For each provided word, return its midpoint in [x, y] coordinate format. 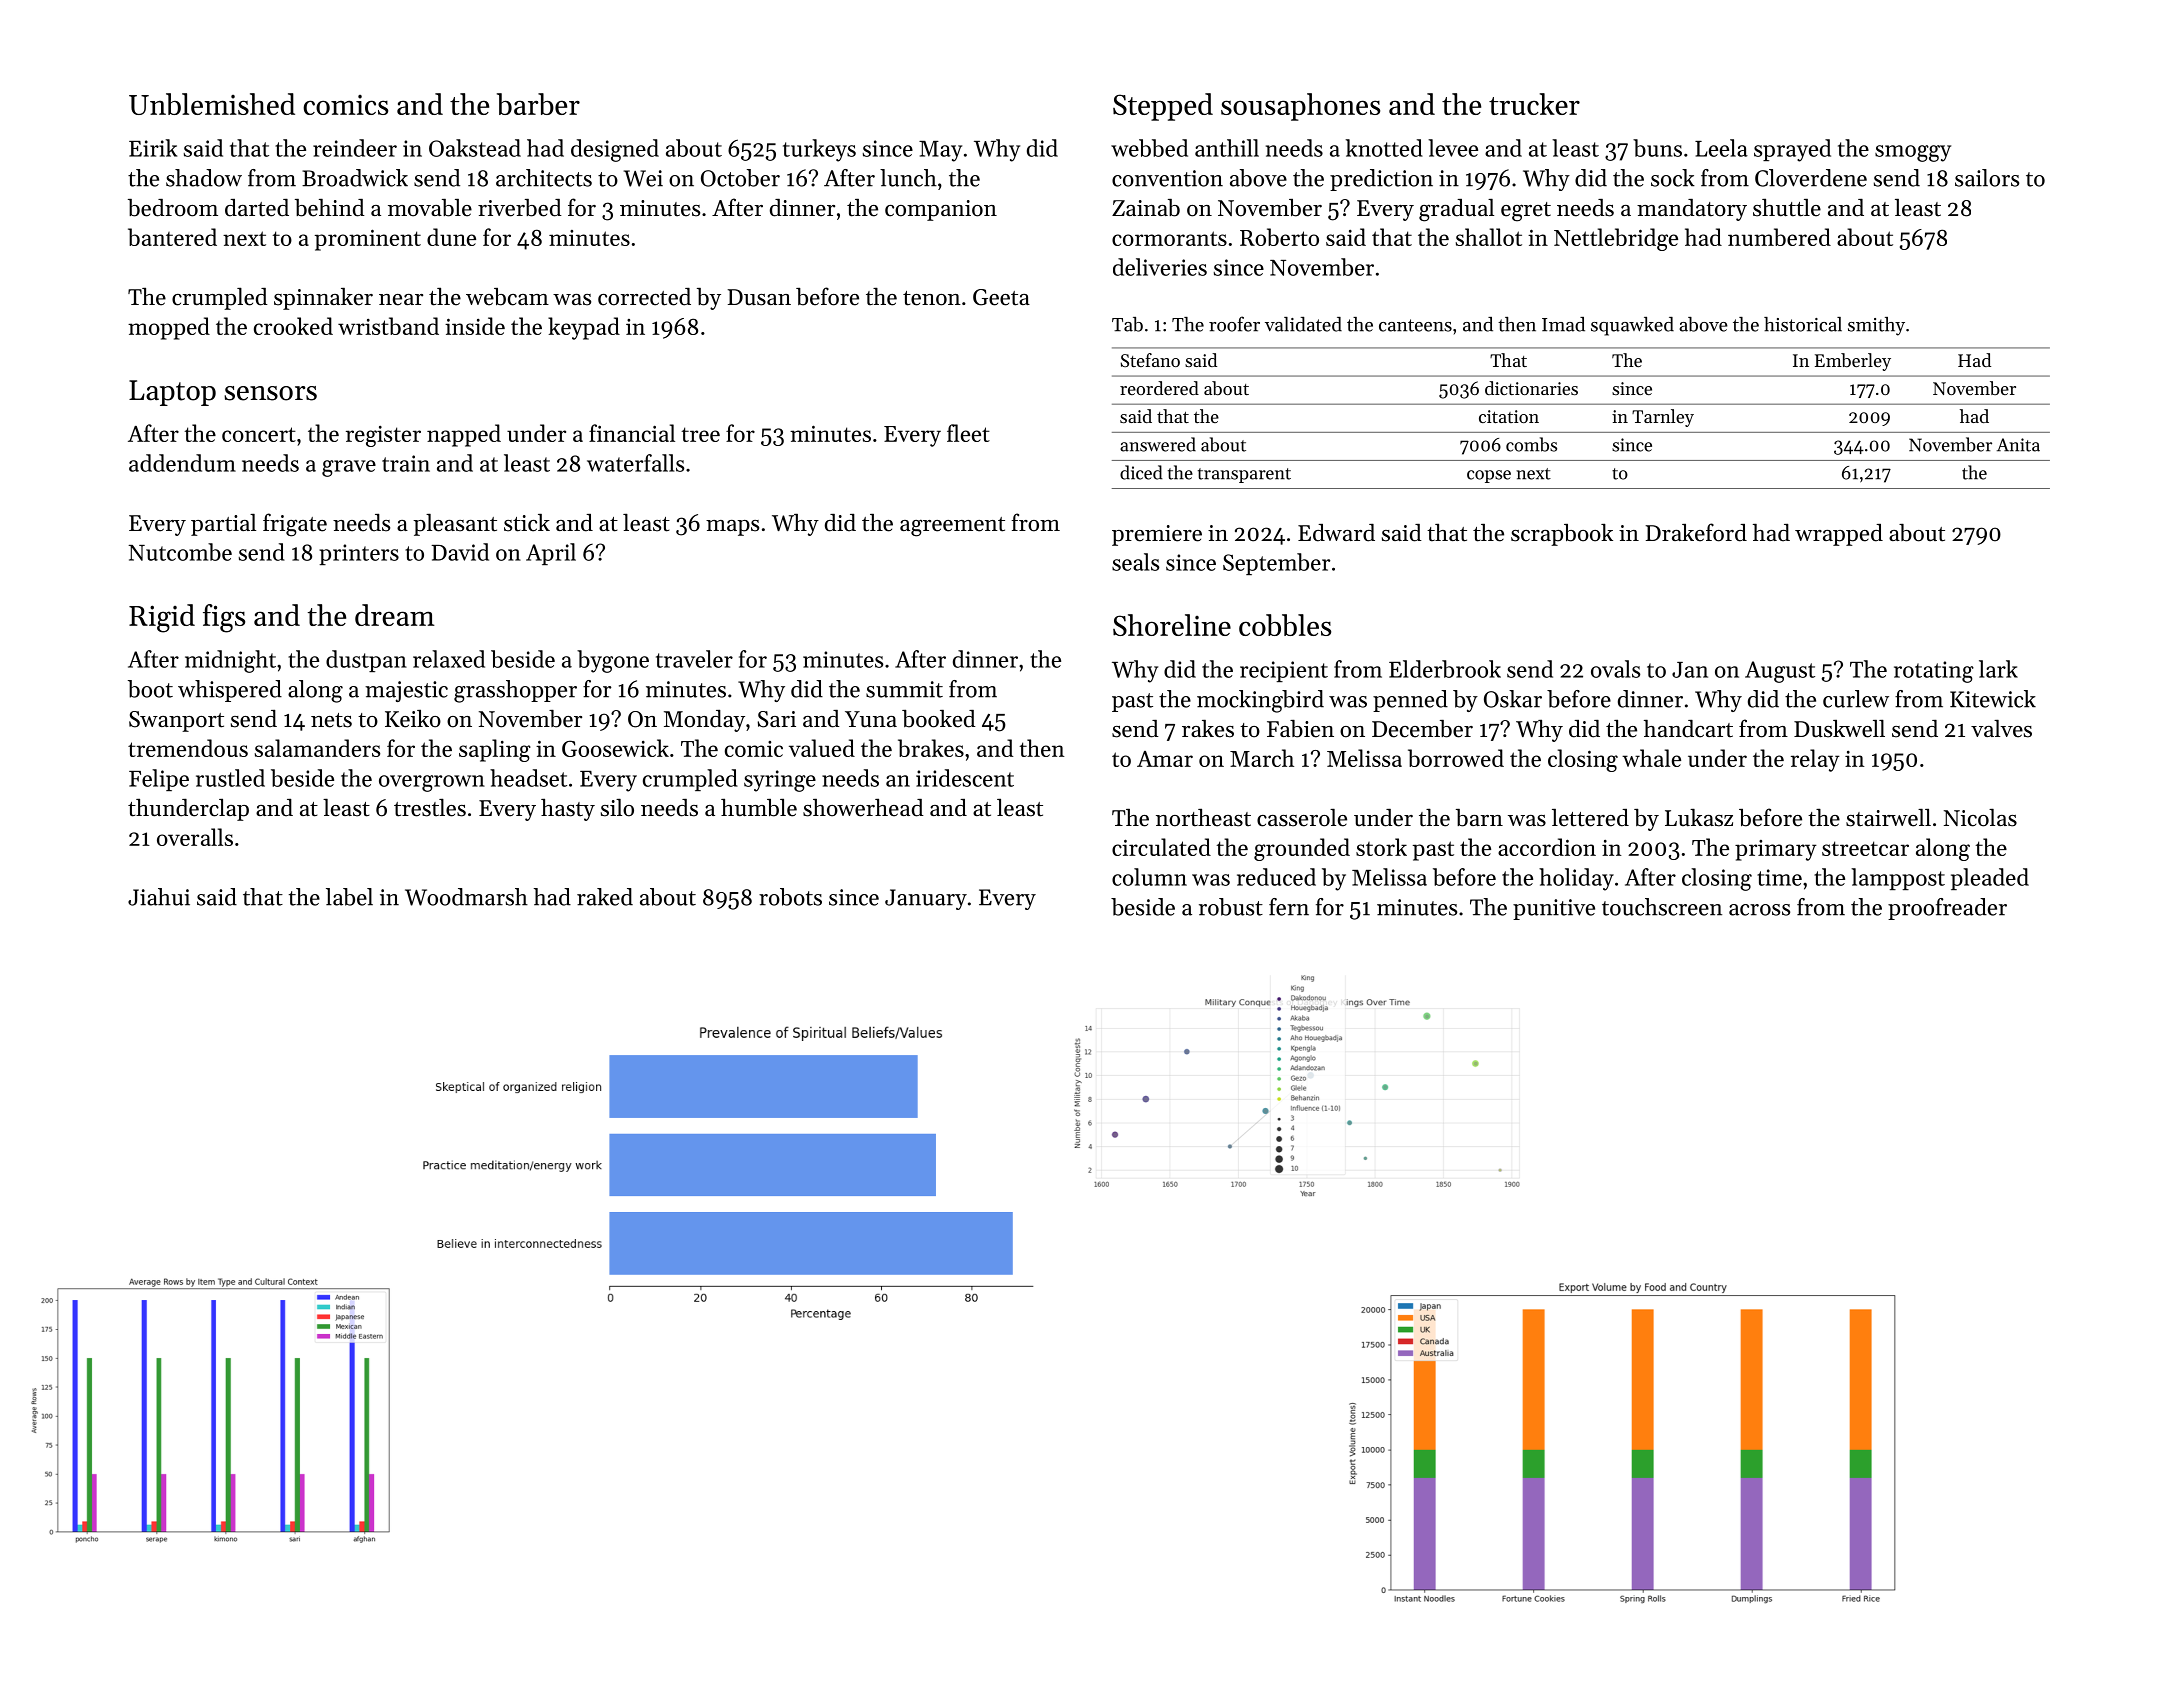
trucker [1534, 104]
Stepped [1163, 107]
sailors [1987, 178]
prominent [368, 240]
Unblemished [212, 104]
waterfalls [635, 463]
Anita [2018, 445]
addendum [182, 463]
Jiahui [159, 897]
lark [1998, 669]
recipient [1284, 671]
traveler [694, 659]
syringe [780, 781]
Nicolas [1980, 817]
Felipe [159, 780]
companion [941, 210]
